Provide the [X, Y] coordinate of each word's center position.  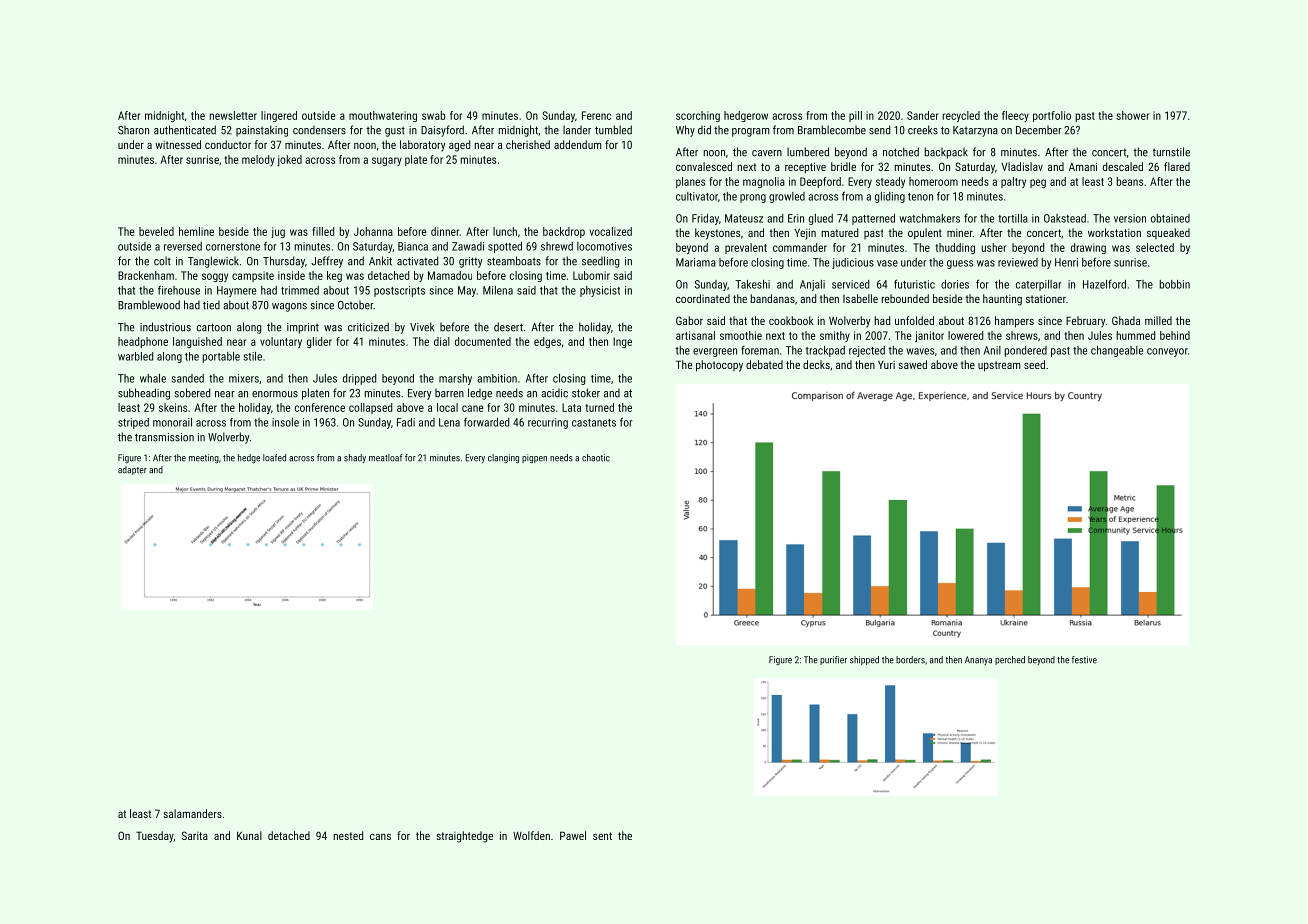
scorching [698, 116]
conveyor [1167, 352]
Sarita [195, 835]
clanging [503, 458]
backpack [946, 153]
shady [355, 458]
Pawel [573, 835]
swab [433, 115]
